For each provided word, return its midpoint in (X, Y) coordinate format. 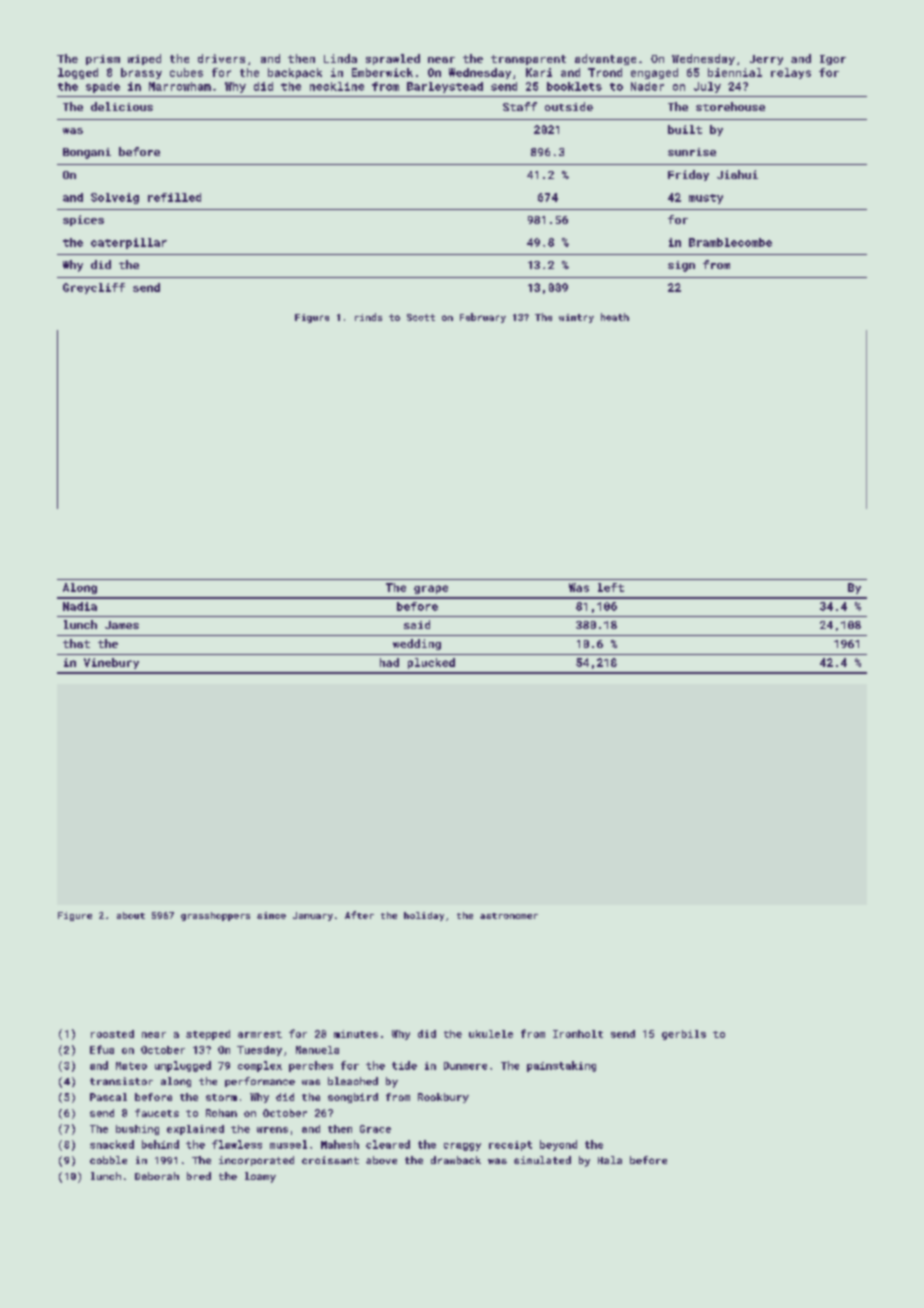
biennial (735, 72)
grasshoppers (215, 916)
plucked (431, 663)
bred (199, 1176)
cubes (186, 72)
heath (615, 317)
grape (431, 589)
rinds (368, 317)
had (389, 662)
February (483, 318)
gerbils (684, 1035)
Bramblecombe (730, 242)
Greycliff (94, 288)
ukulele (491, 1034)
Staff (520, 106)
